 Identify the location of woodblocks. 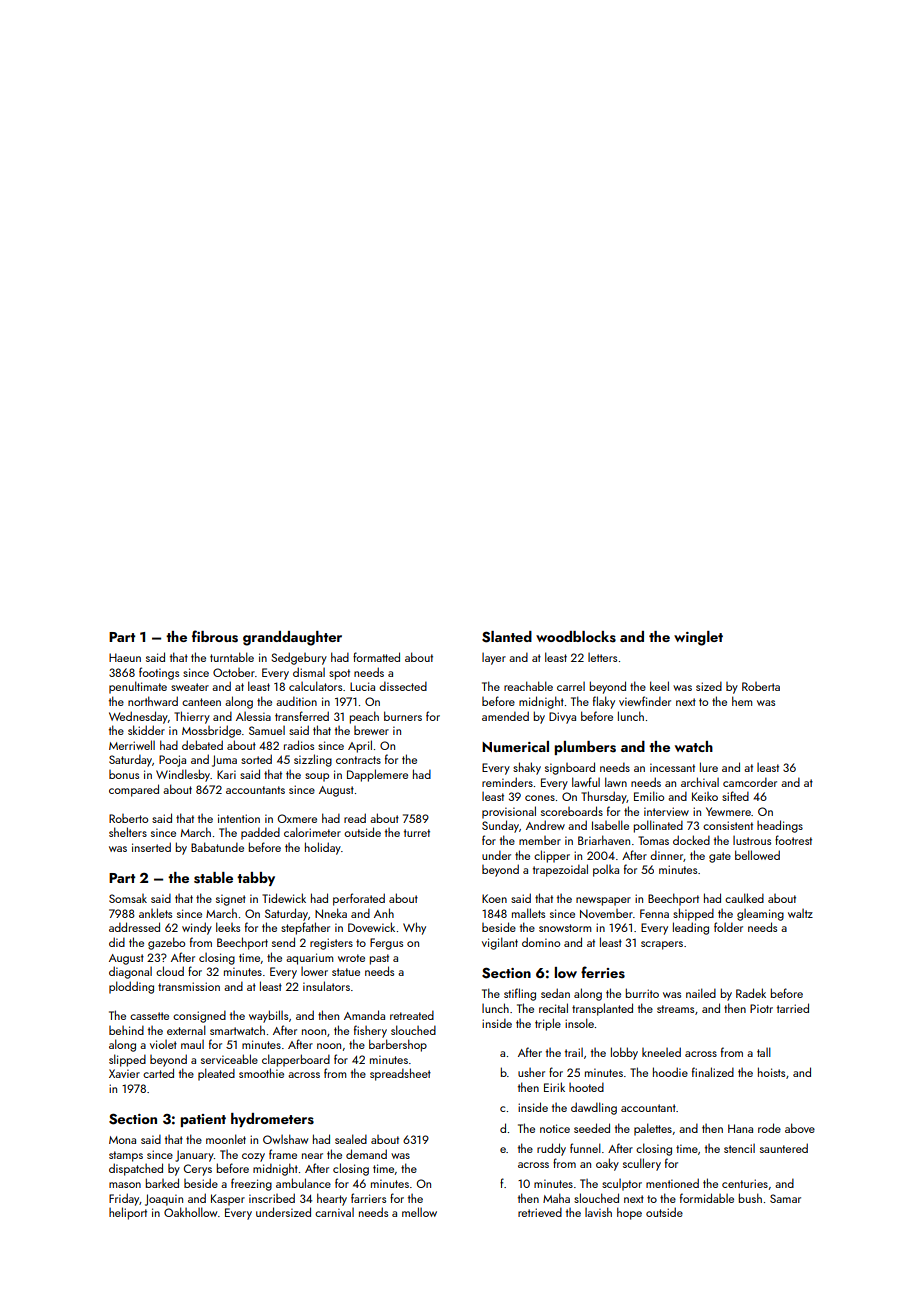
(576, 637).
